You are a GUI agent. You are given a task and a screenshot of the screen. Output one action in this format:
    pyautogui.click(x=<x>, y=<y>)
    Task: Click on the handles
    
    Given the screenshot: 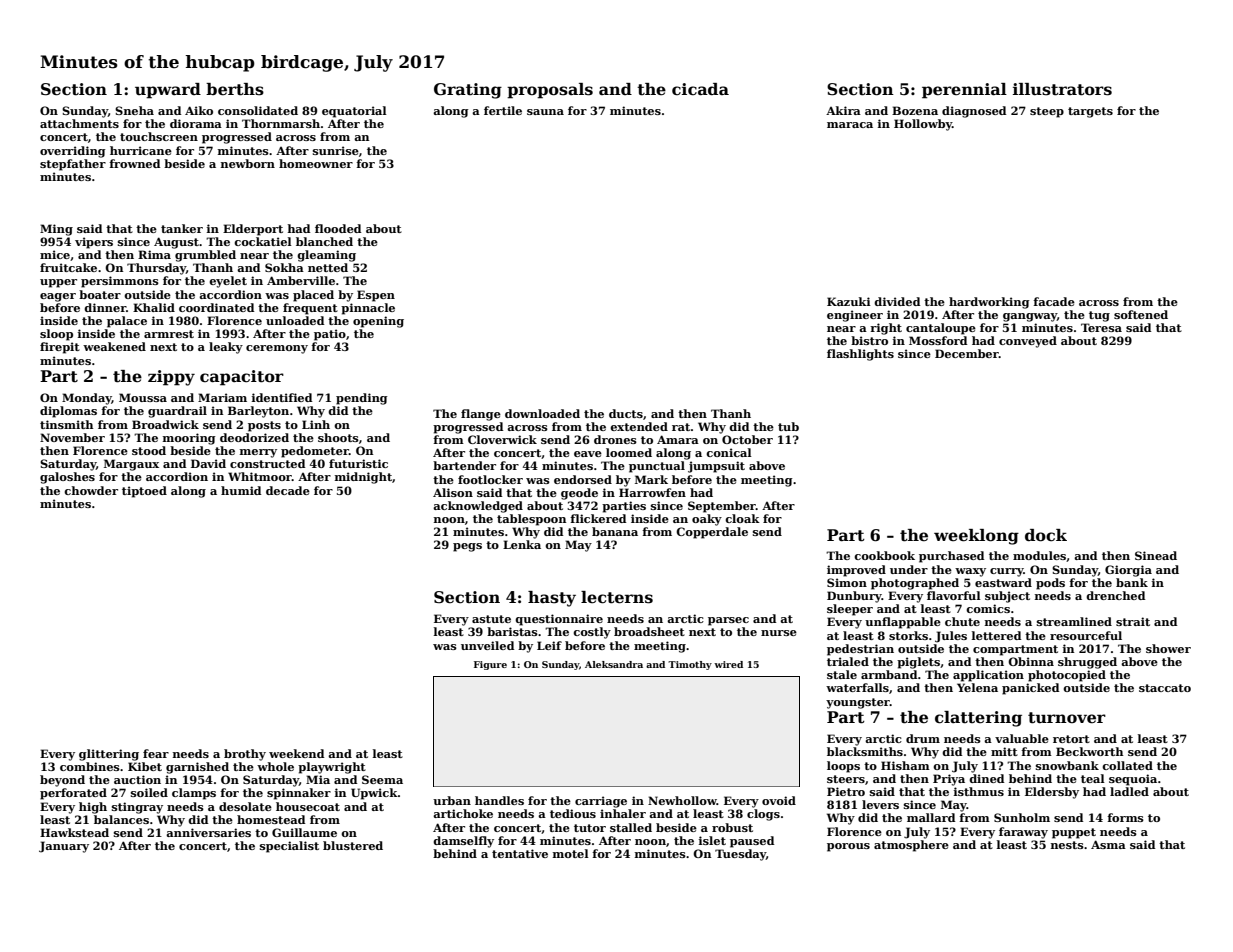 What is the action you would take?
    pyautogui.click(x=499, y=800)
